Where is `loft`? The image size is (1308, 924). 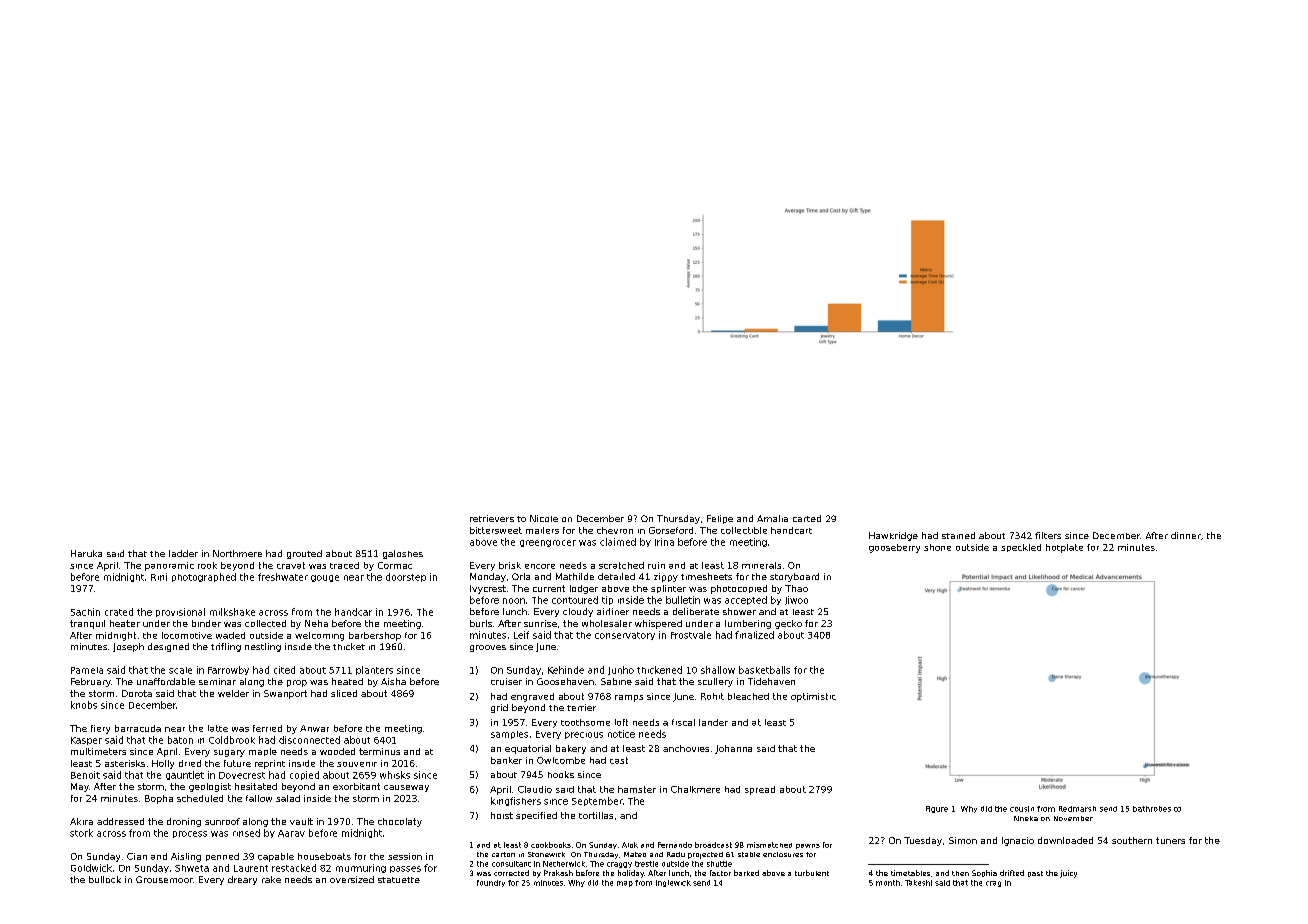 loft is located at coordinates (621, 722).
